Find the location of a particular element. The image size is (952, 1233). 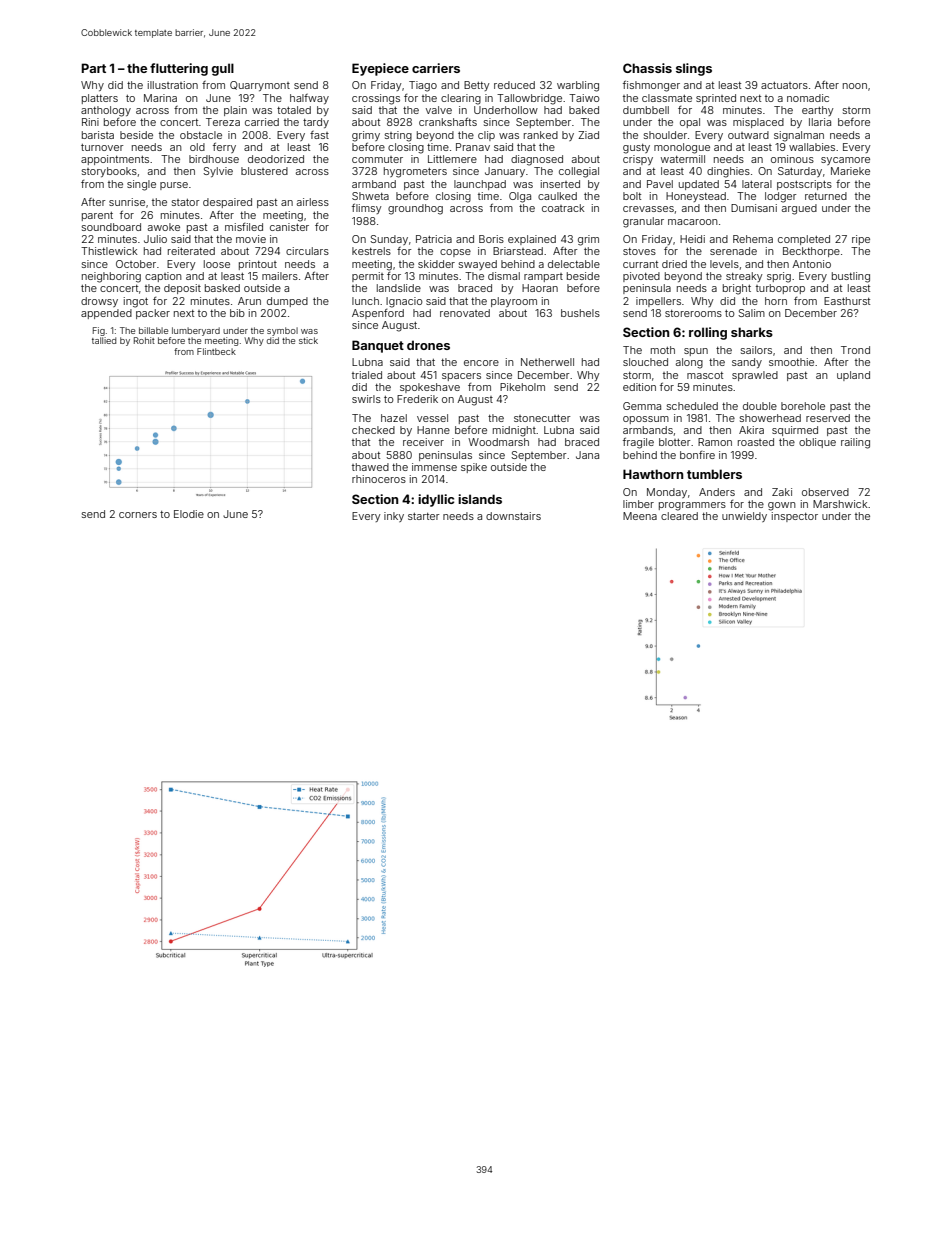

Briarstead is located at coordinates (518, 251).
